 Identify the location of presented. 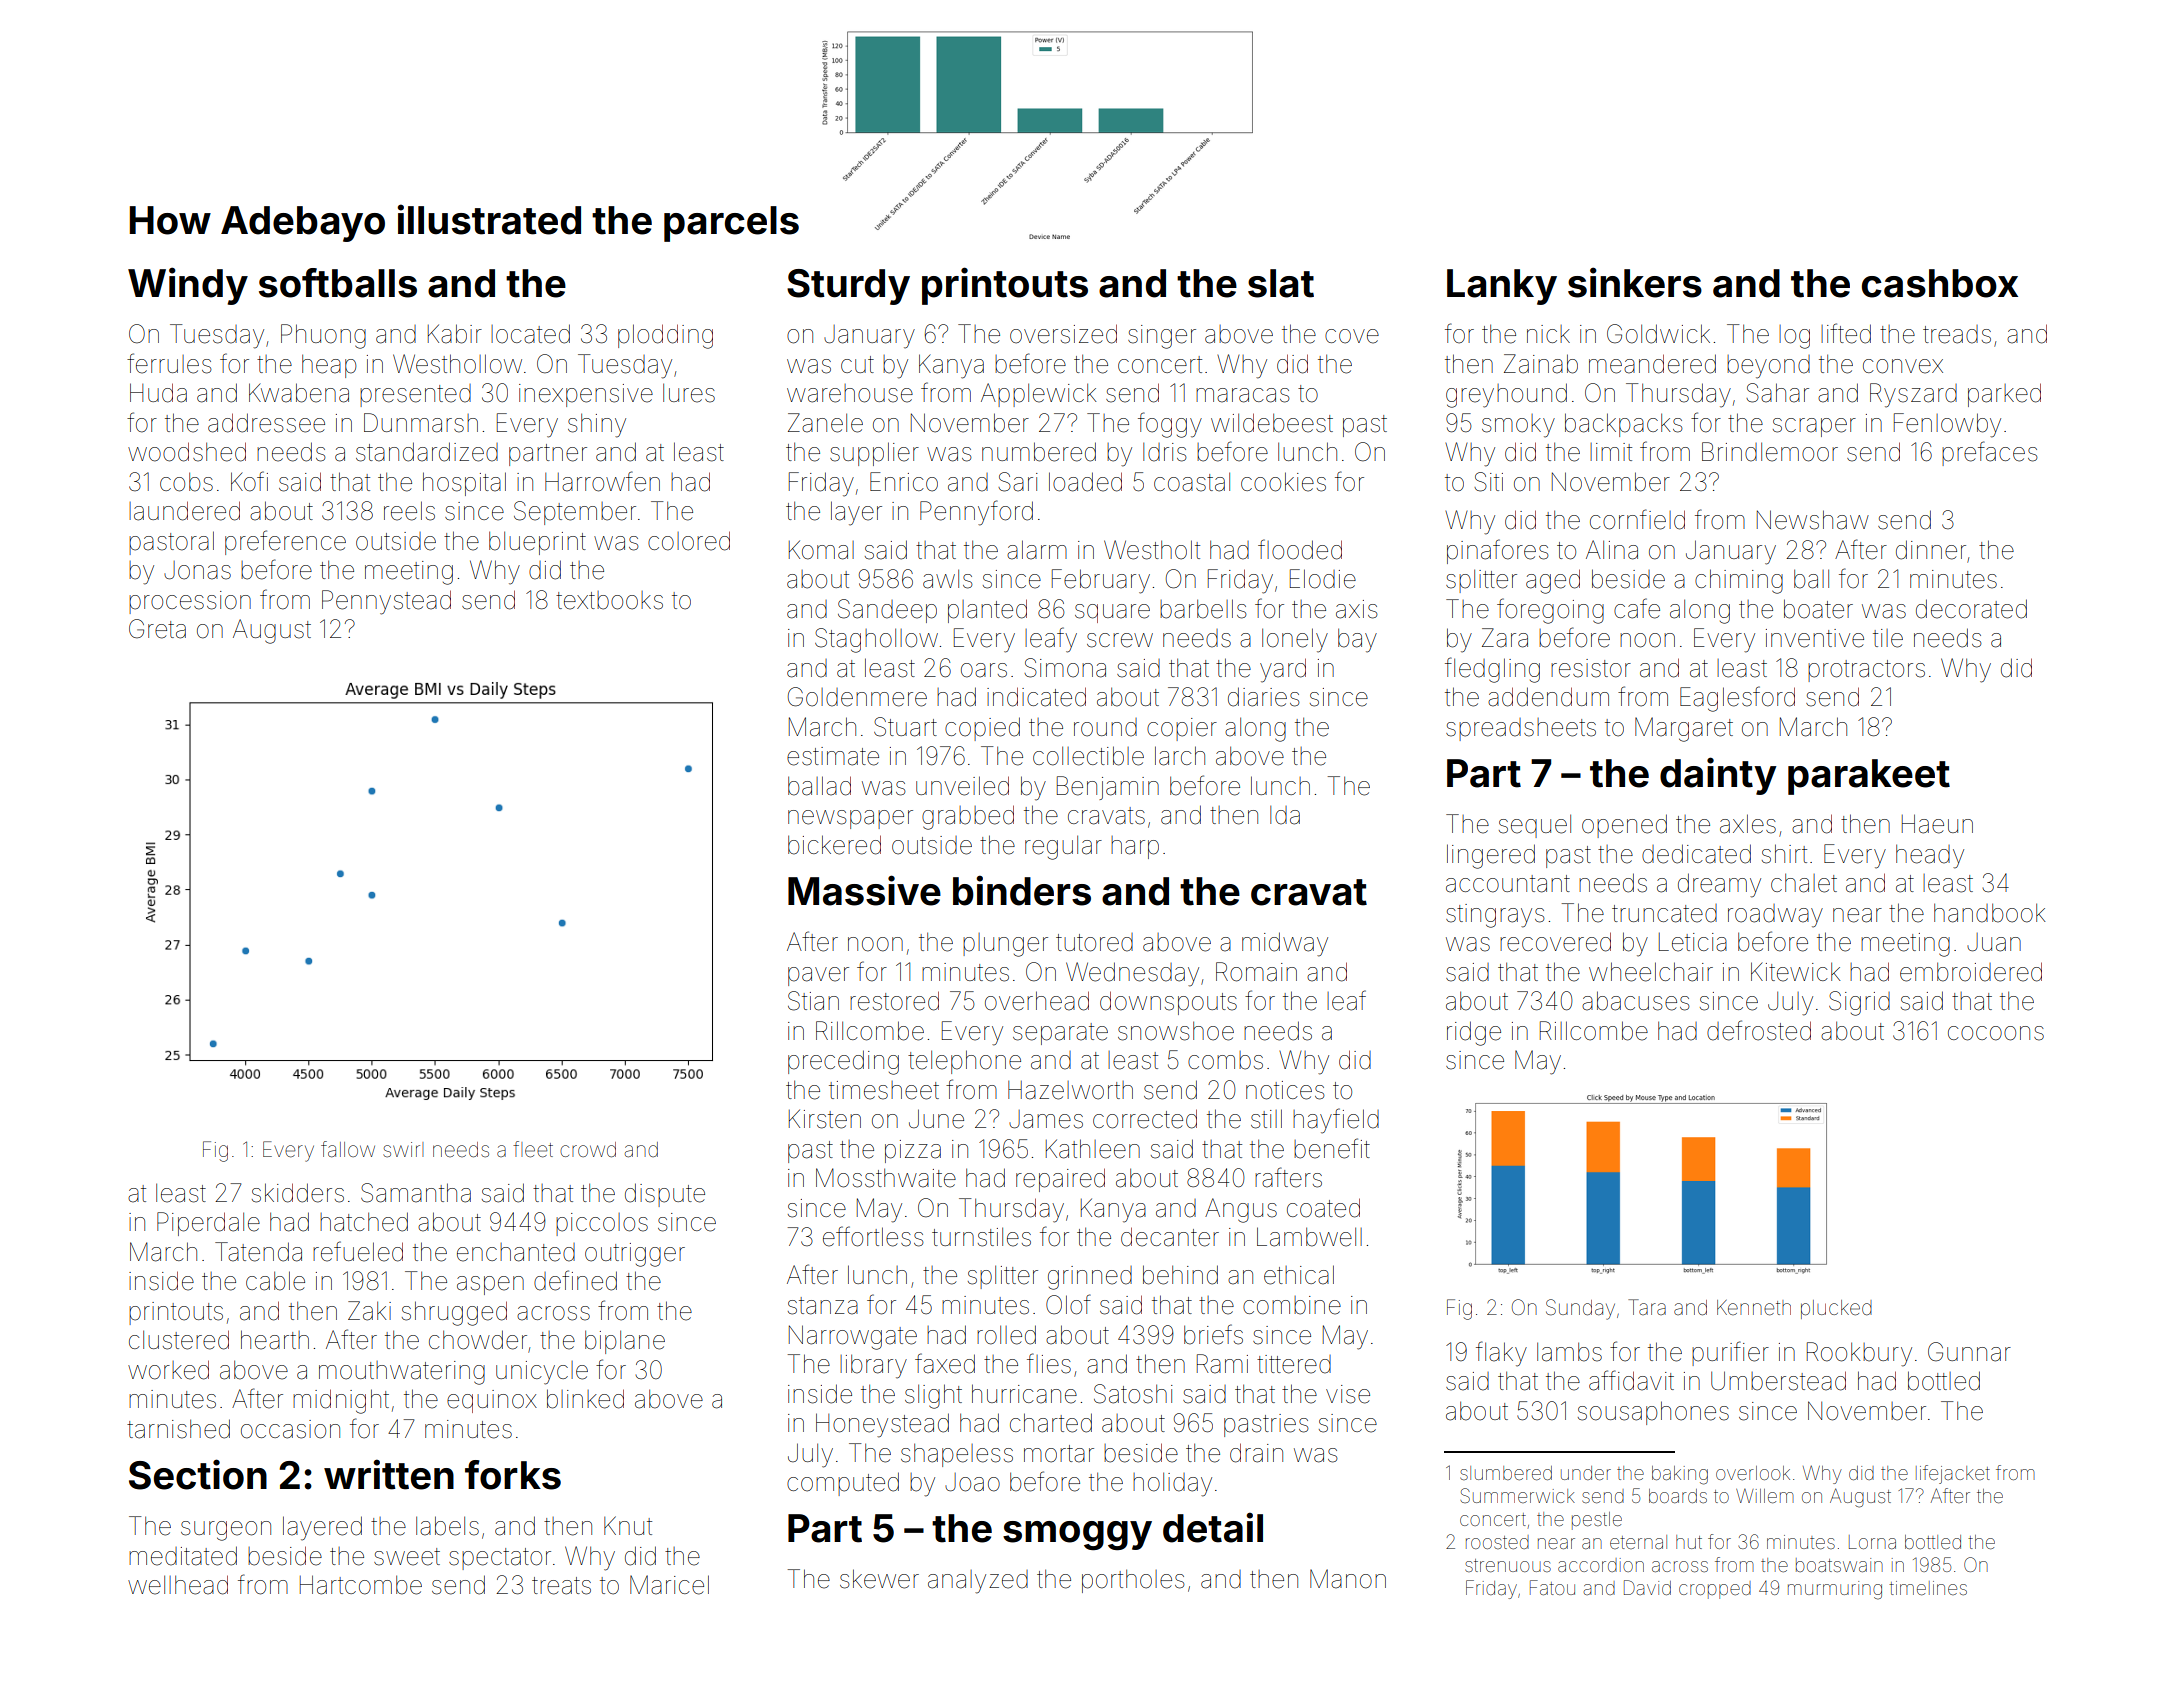
(415, 395).
